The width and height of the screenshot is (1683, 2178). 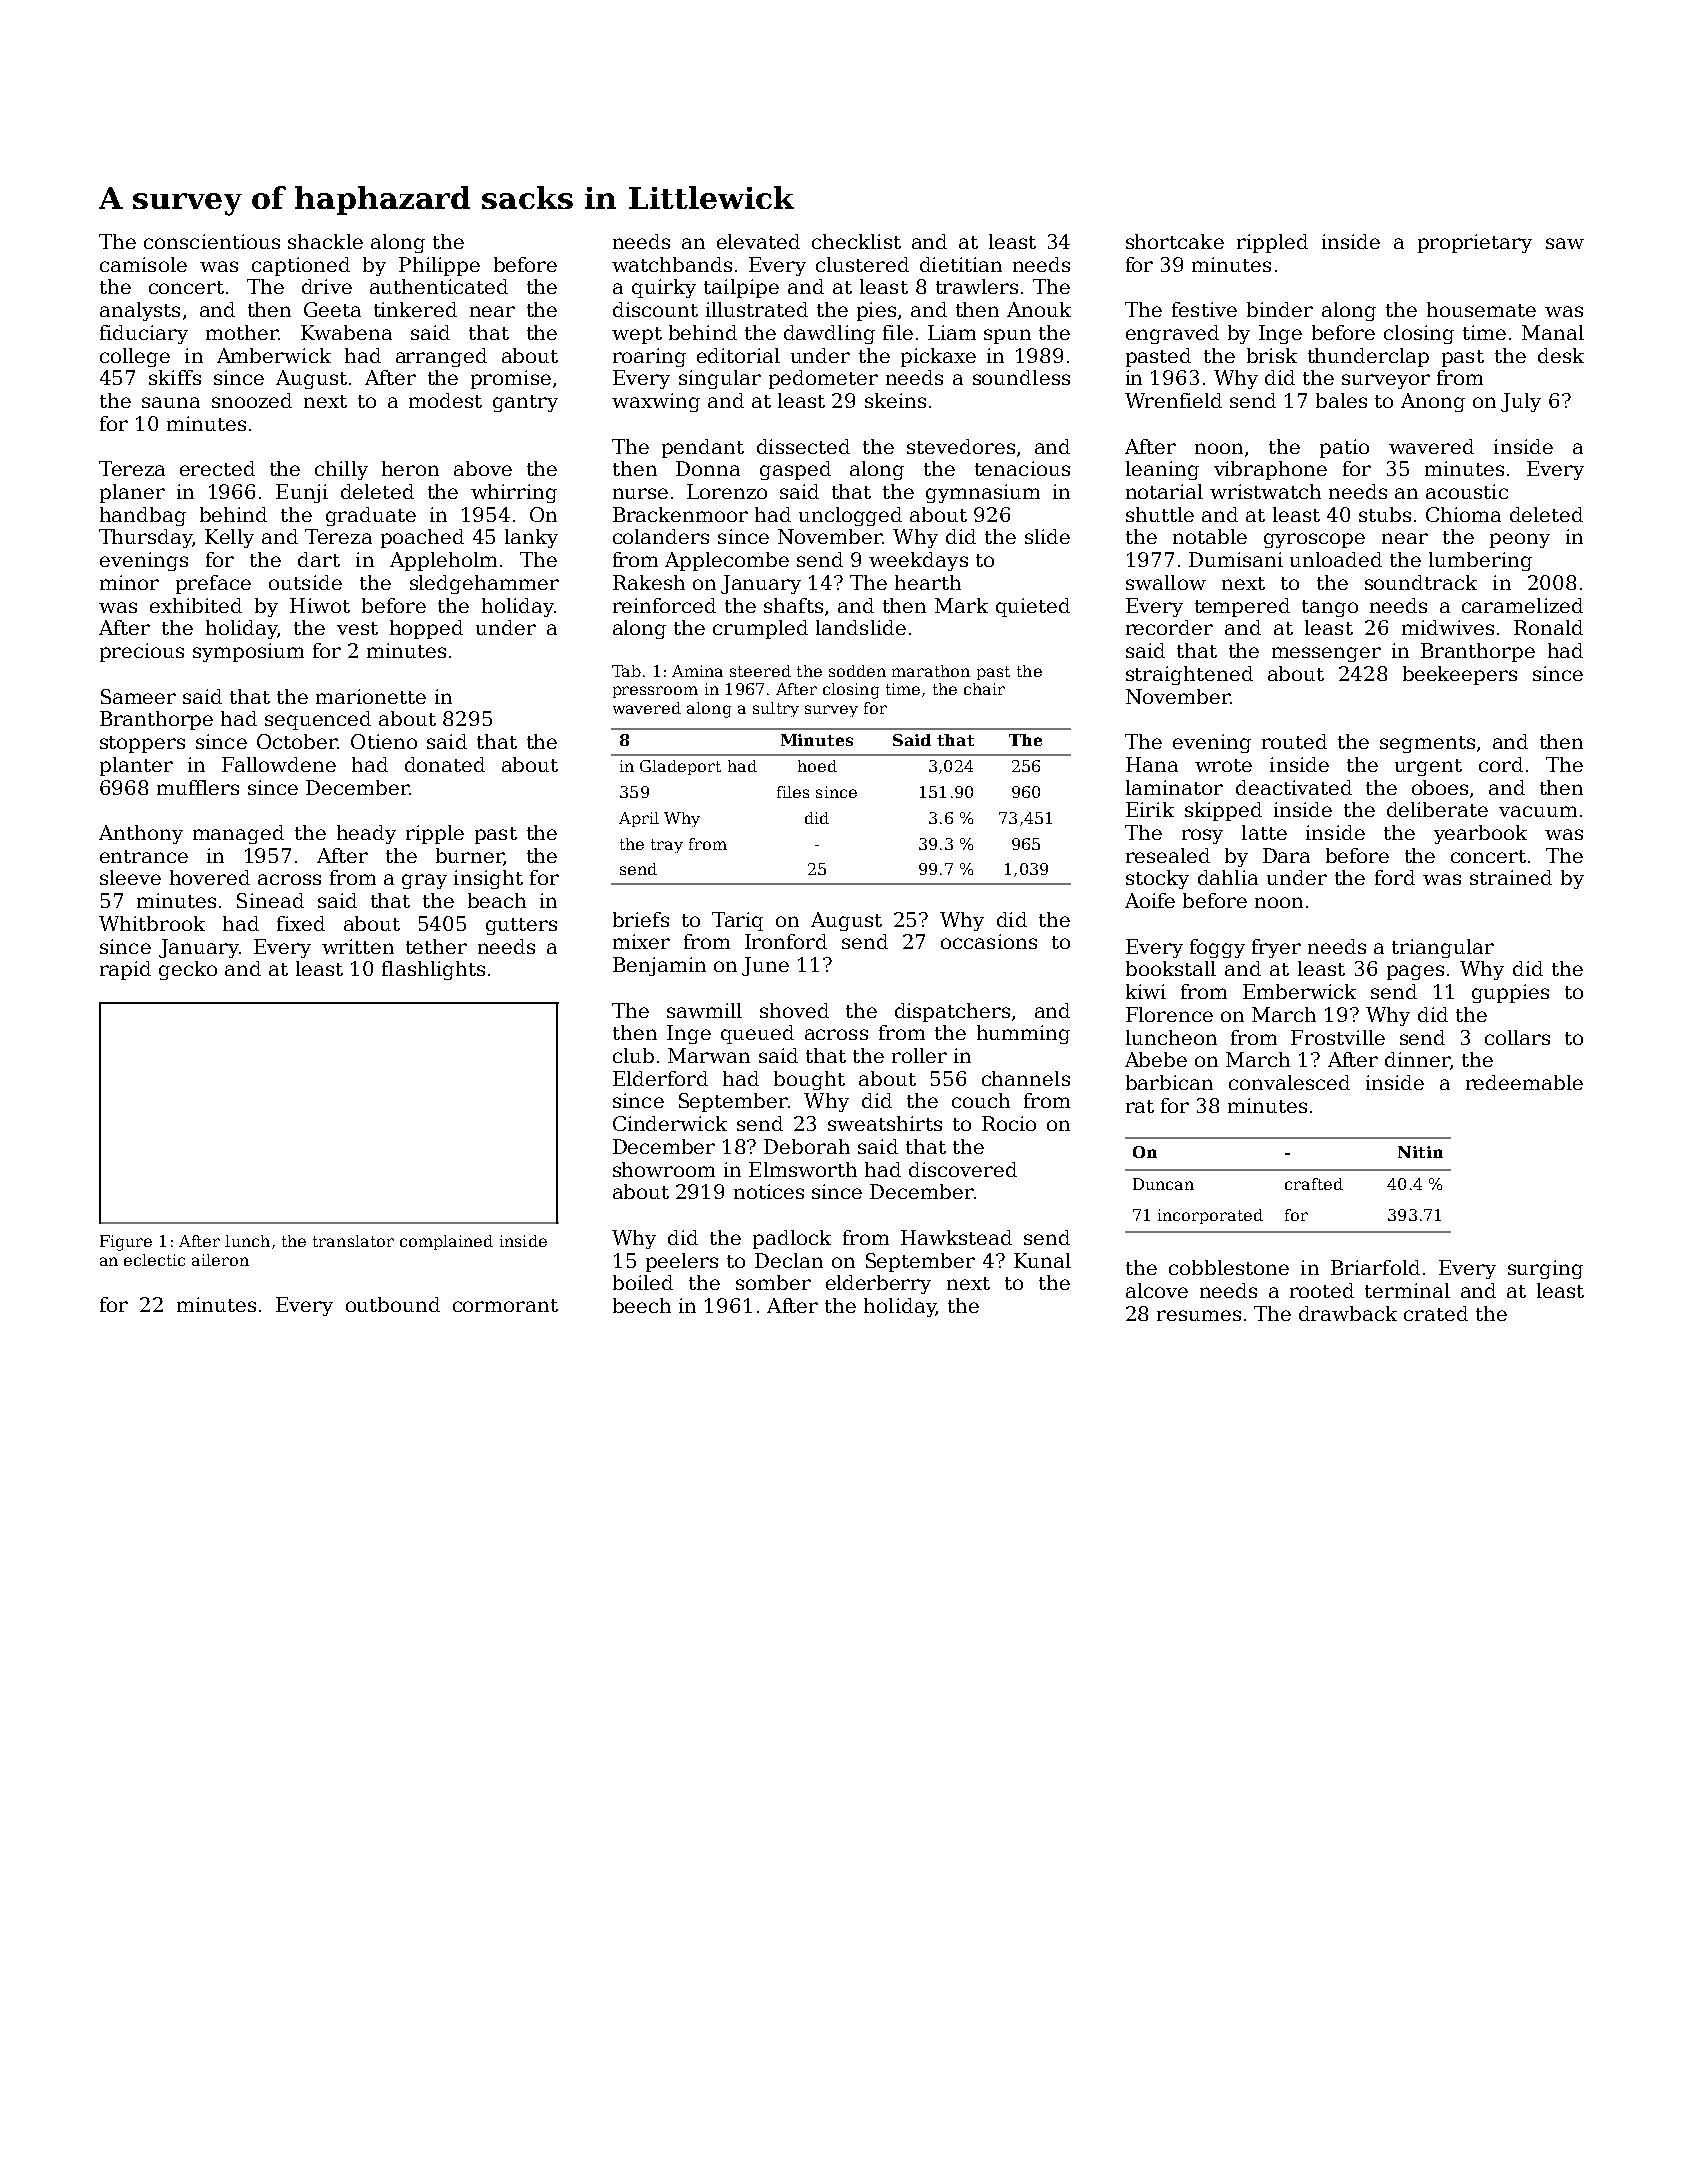 I want to click on Eirik, so click(x=1150, y=809).
